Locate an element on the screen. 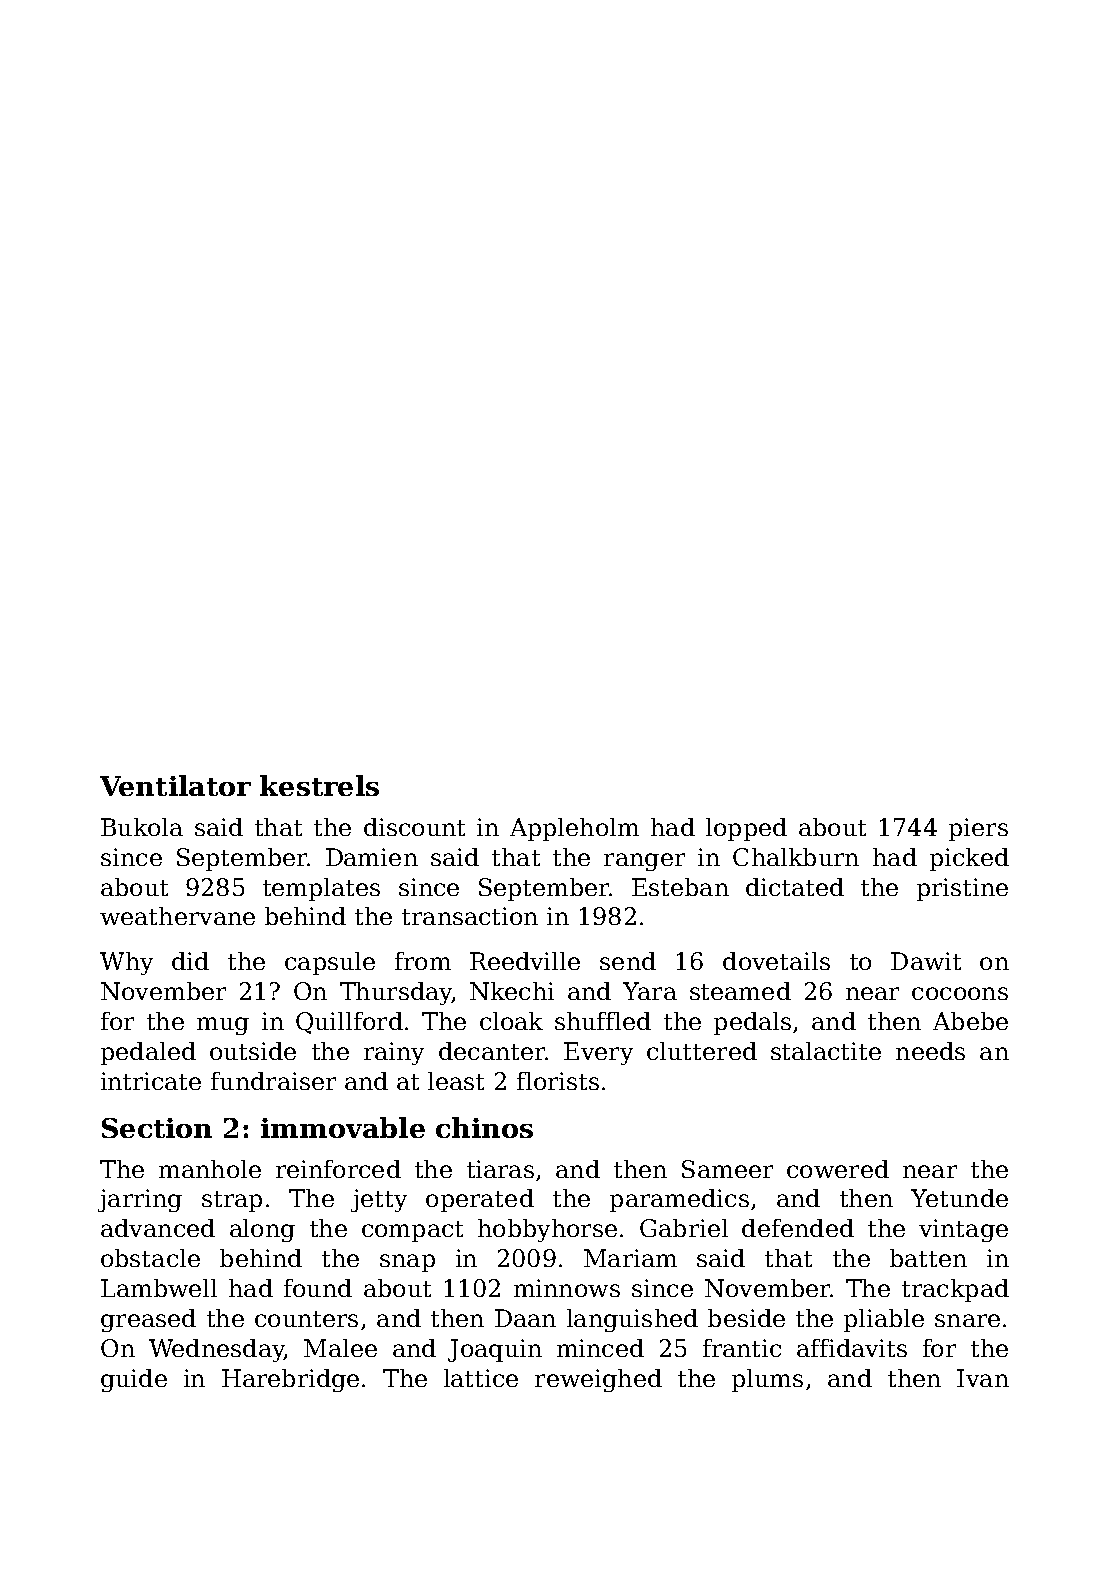 Image resolution: width=1109 pixels, height=1576 pixels. guide is located at coordinates (134, 1380).
